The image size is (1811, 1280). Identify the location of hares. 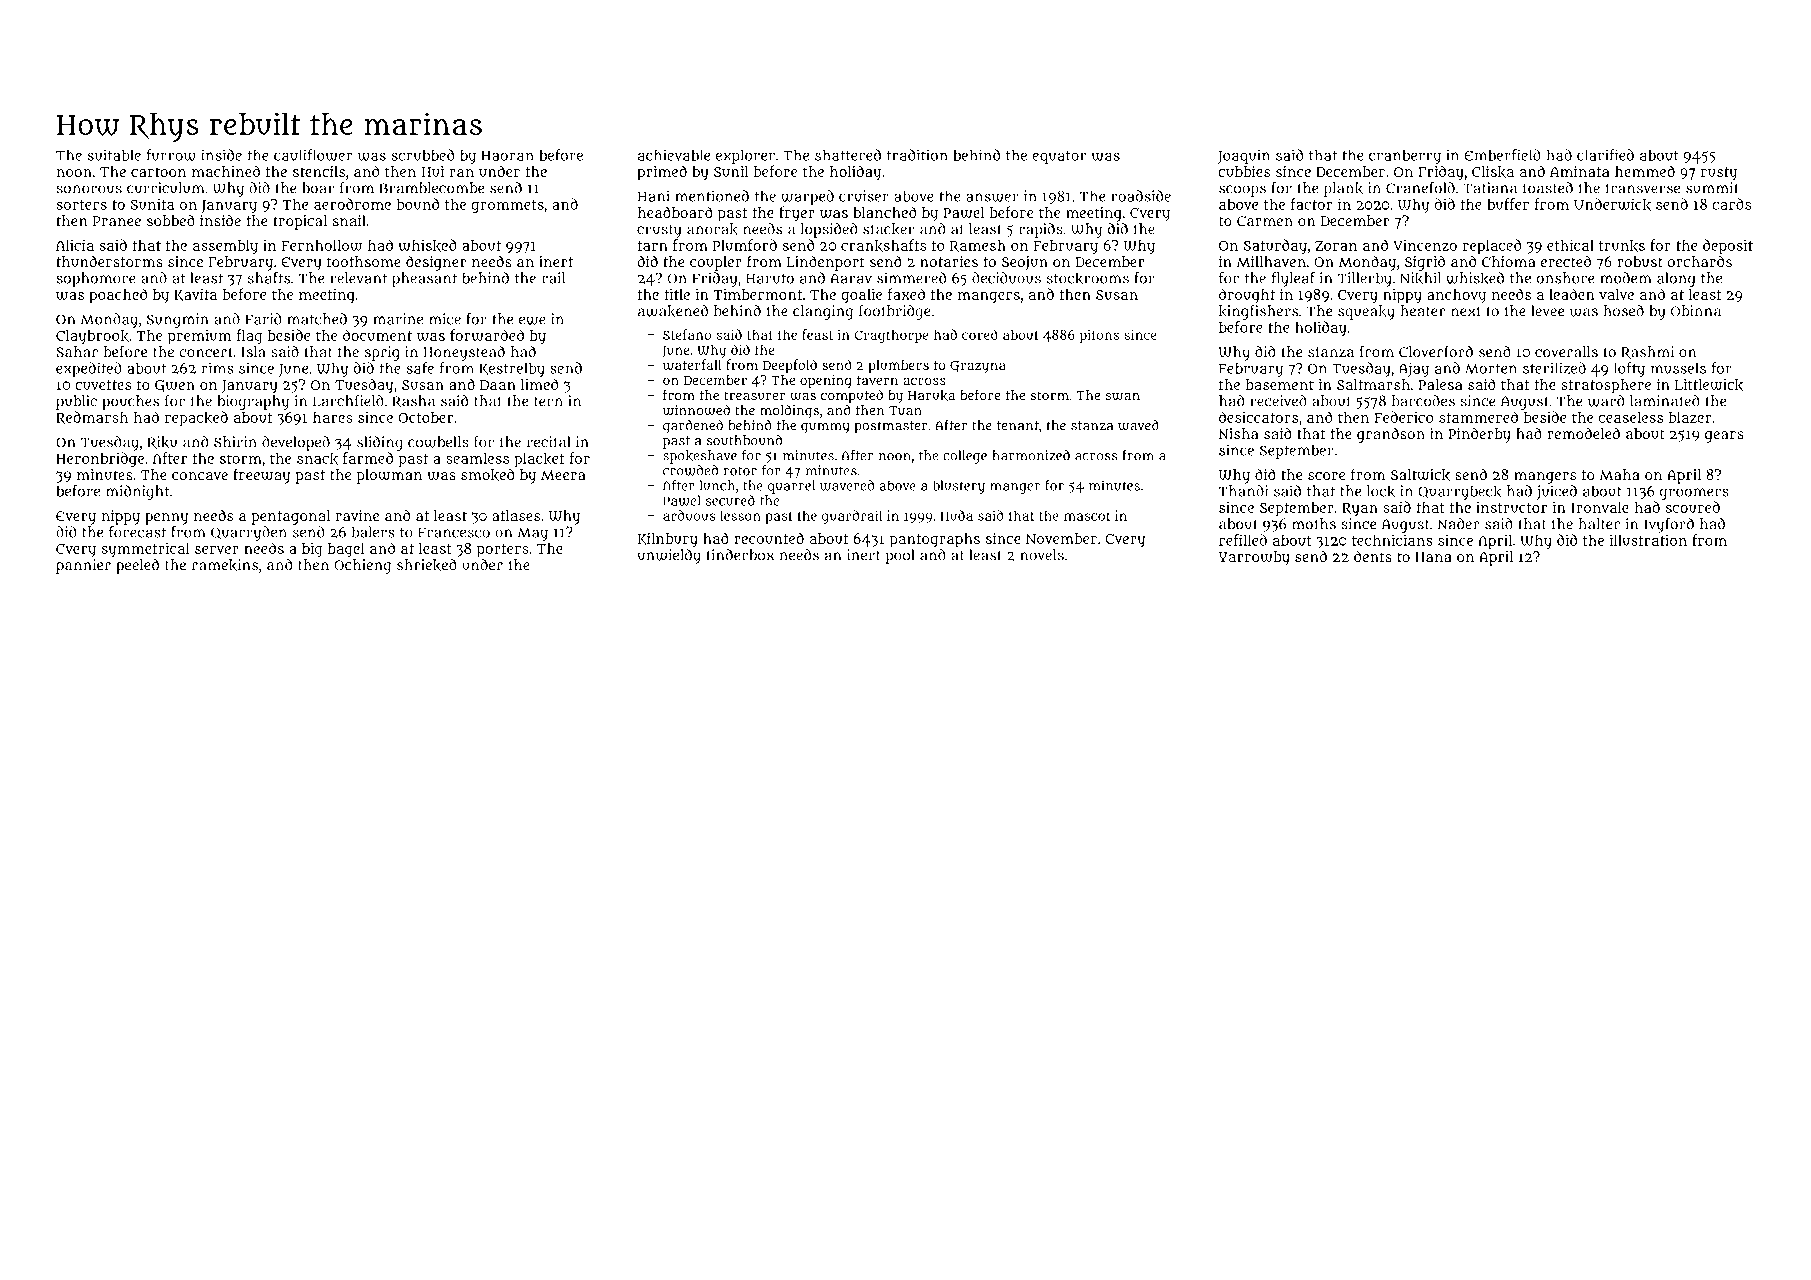
(333, 417).
